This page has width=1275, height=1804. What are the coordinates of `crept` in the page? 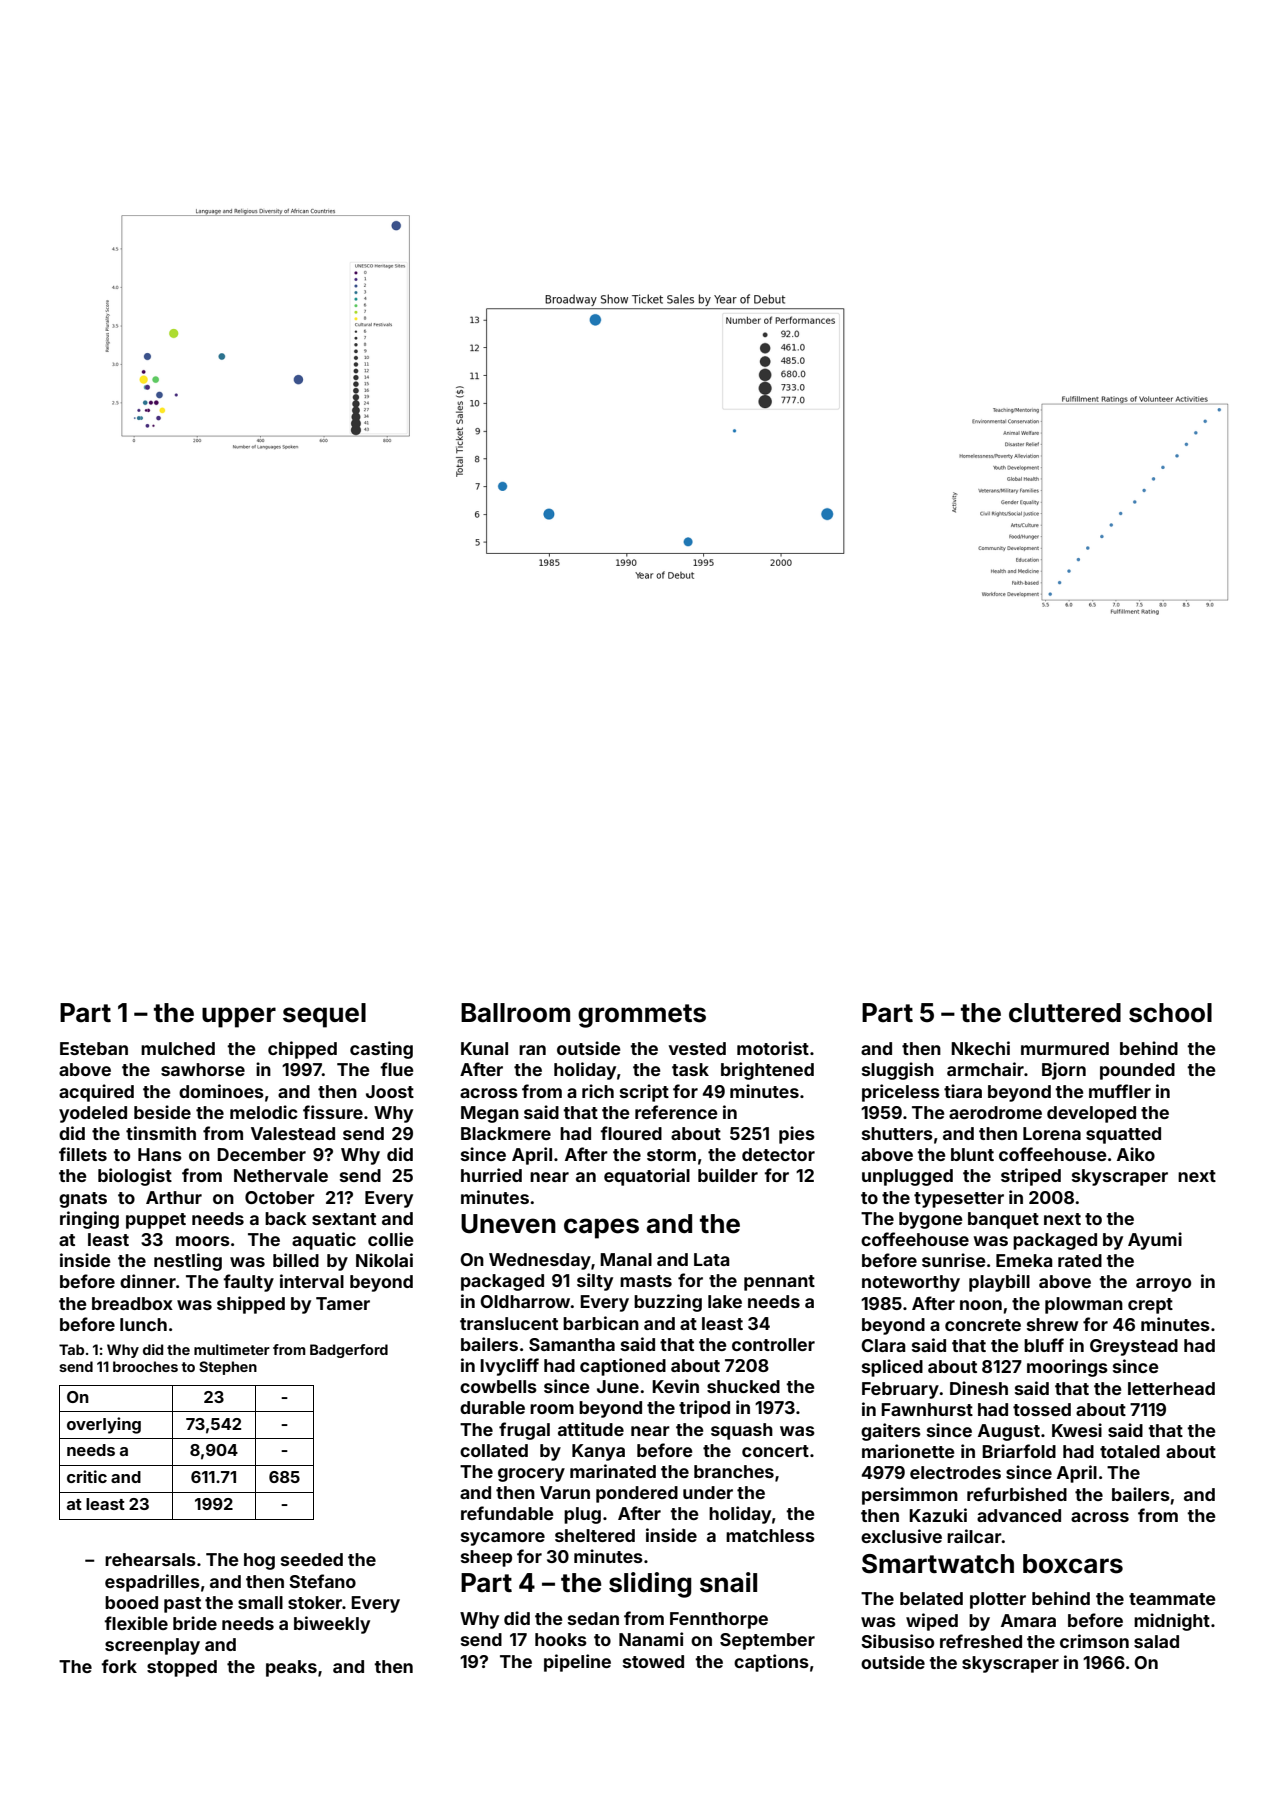 It's located at (1150, 1306).
